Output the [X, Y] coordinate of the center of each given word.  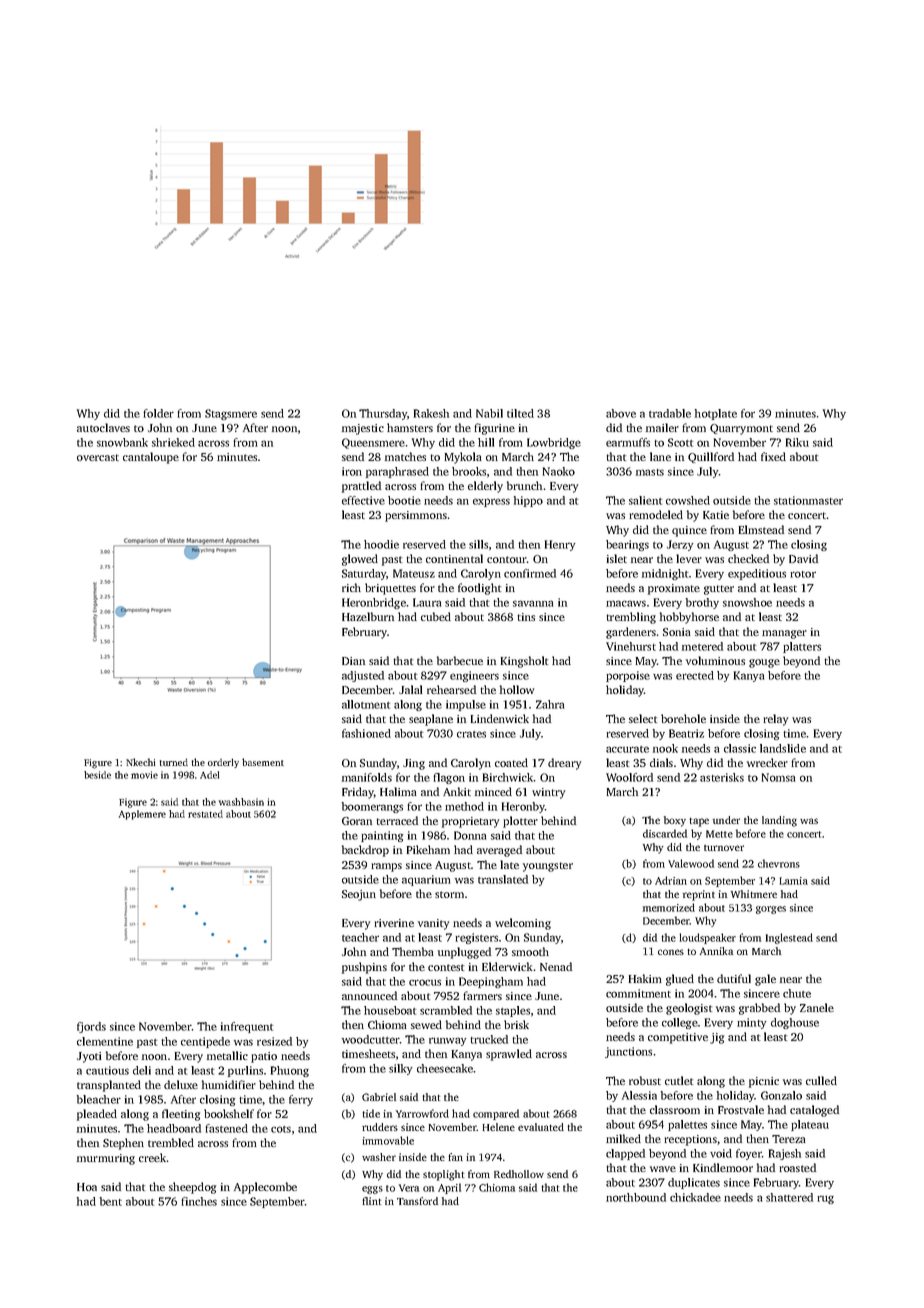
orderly [223, 763]
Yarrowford [422, 1113]
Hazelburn [368, 616]
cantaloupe [151, 458]
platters [802, 647]
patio [264, 1057]
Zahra [550, 704]
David [803, 558]
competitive [678, 1038]
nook [665, 748]
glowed [360, 560]
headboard [174, 1128]
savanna [533, 603]
